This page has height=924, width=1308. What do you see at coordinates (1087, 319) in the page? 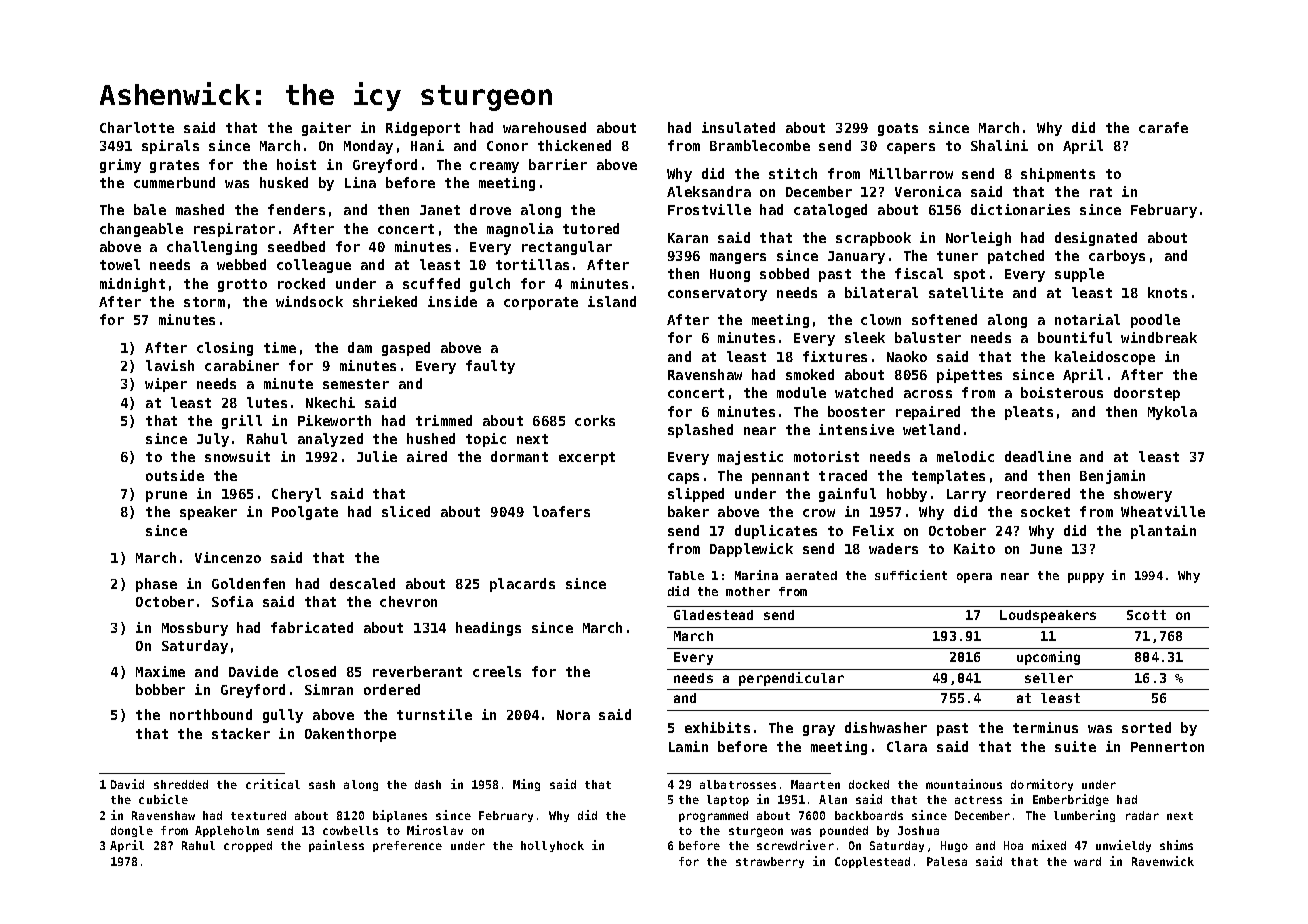
I see `notarial` at bounding box center [1087, 319].
